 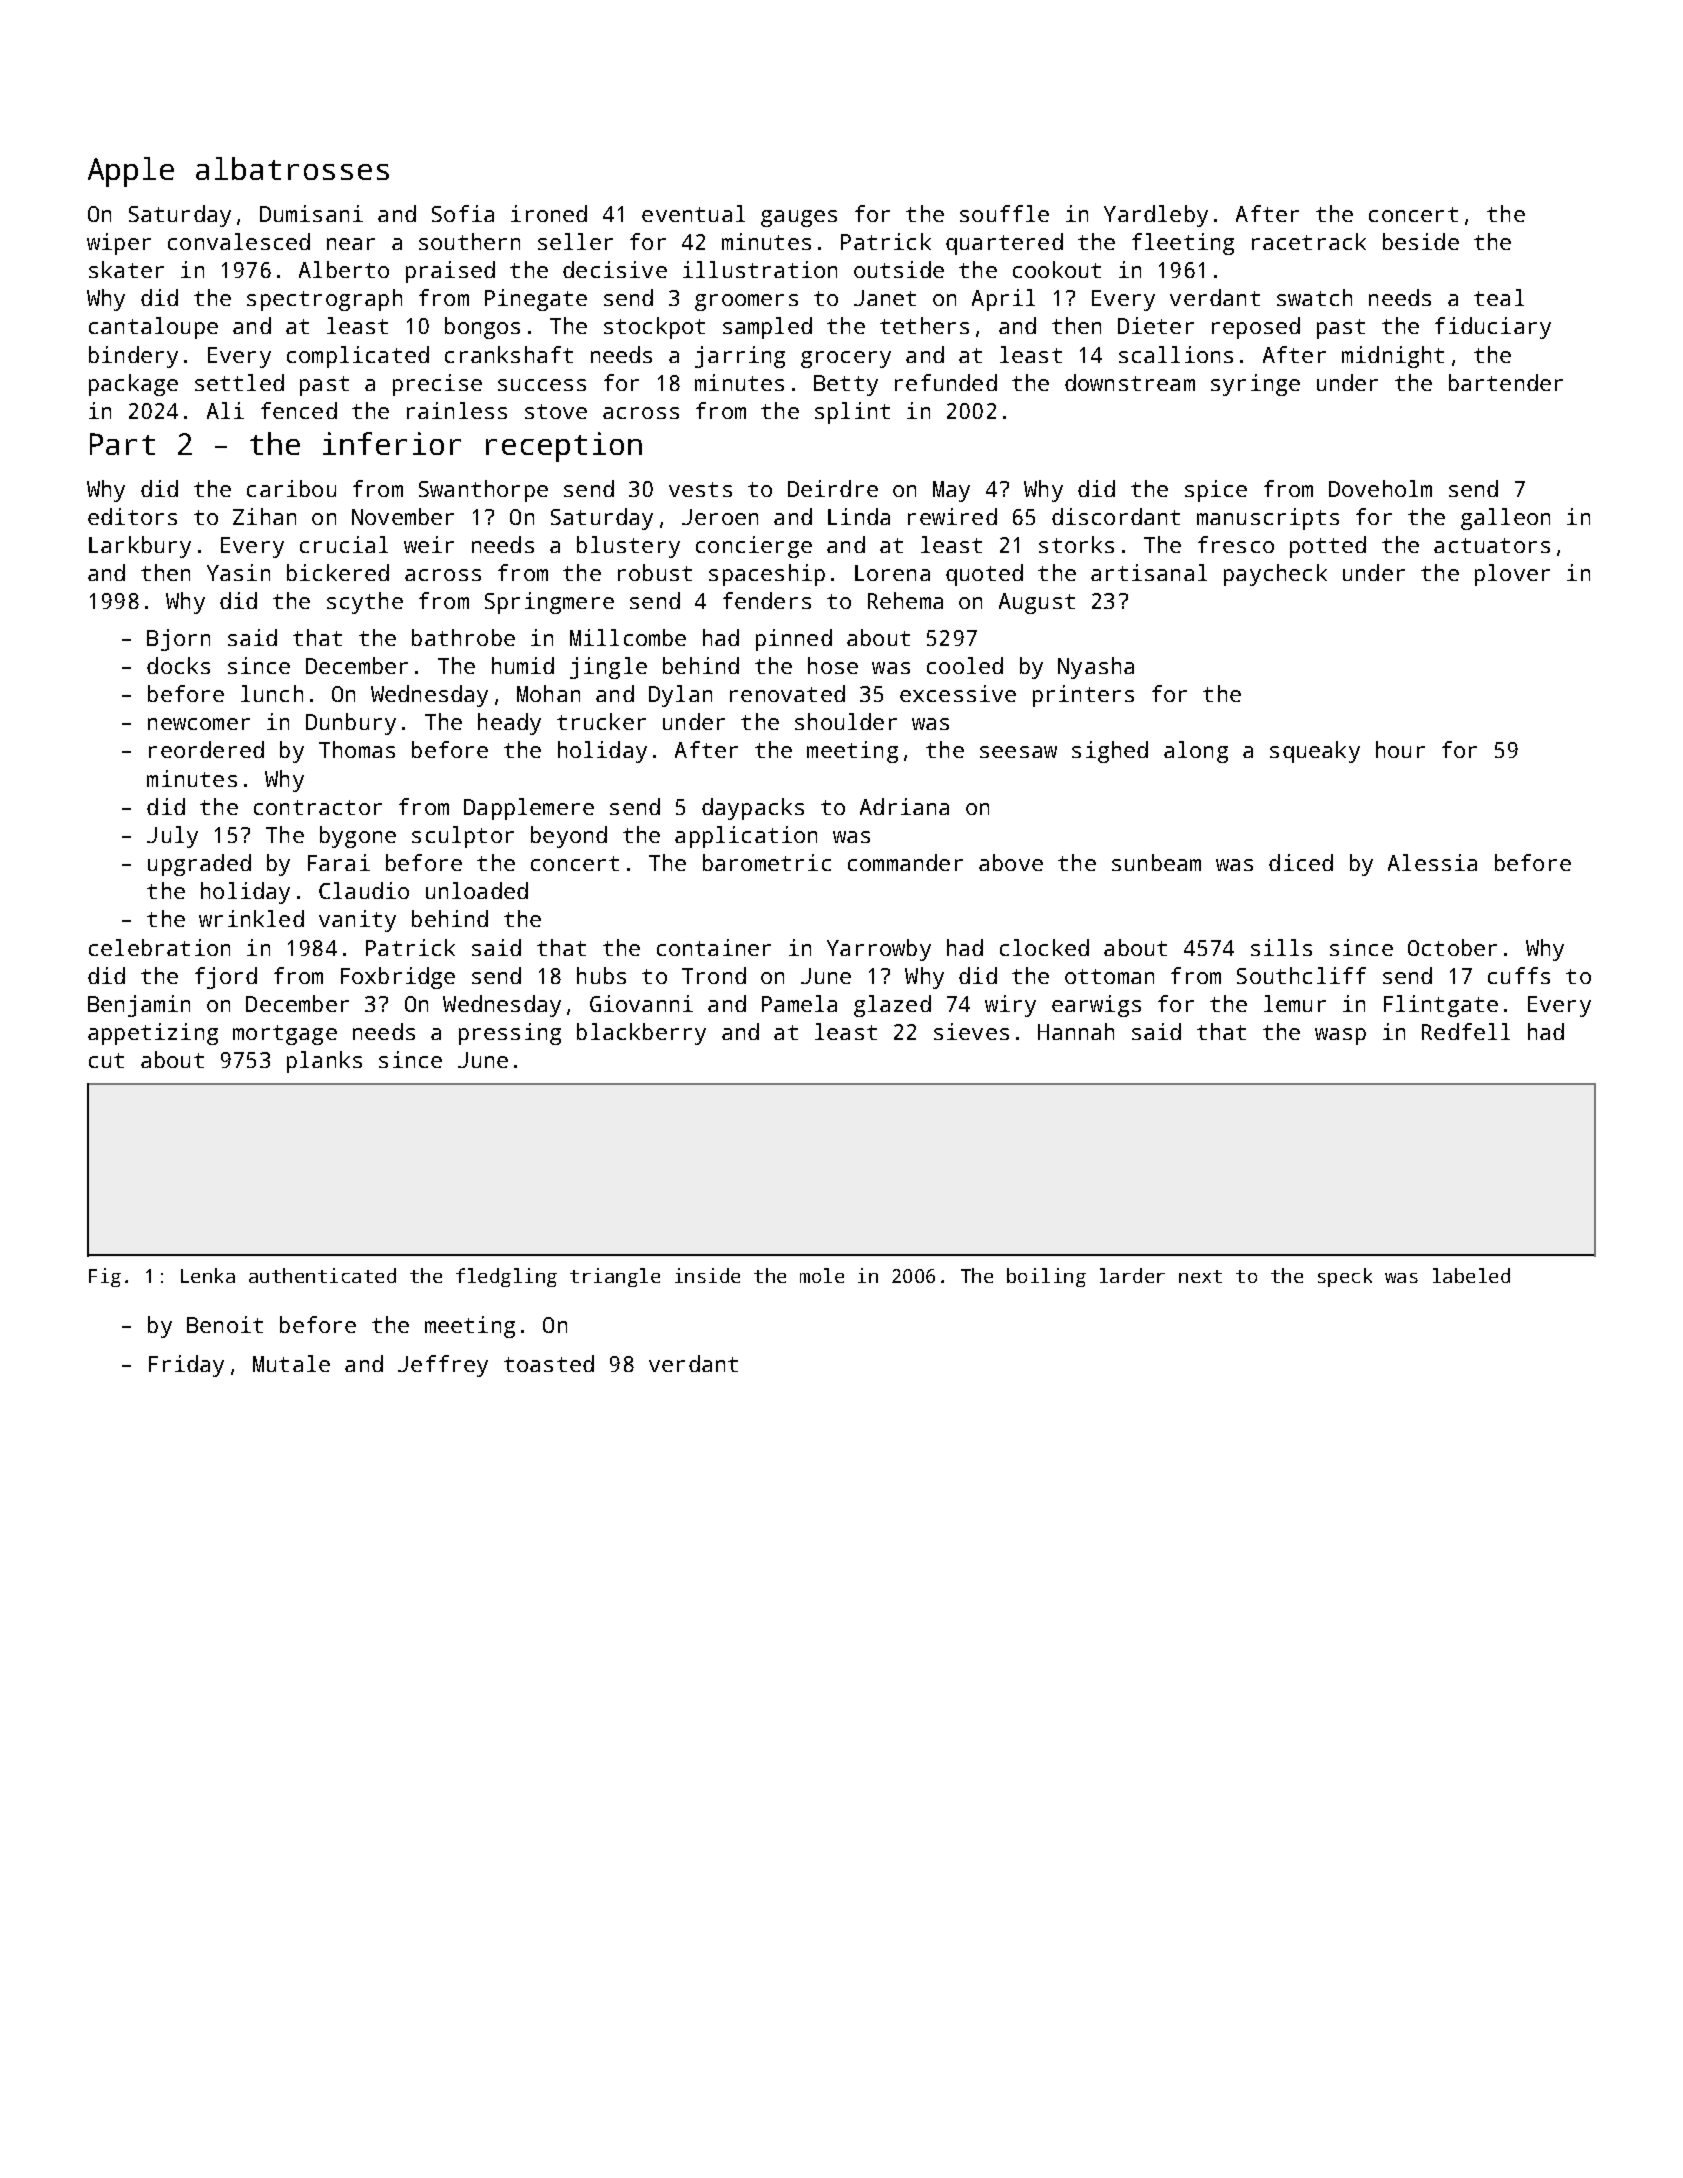 What do you see at coordinates (1380, 488) in the page?
I see `Doveholm` at bounding box center [1380, 488].
